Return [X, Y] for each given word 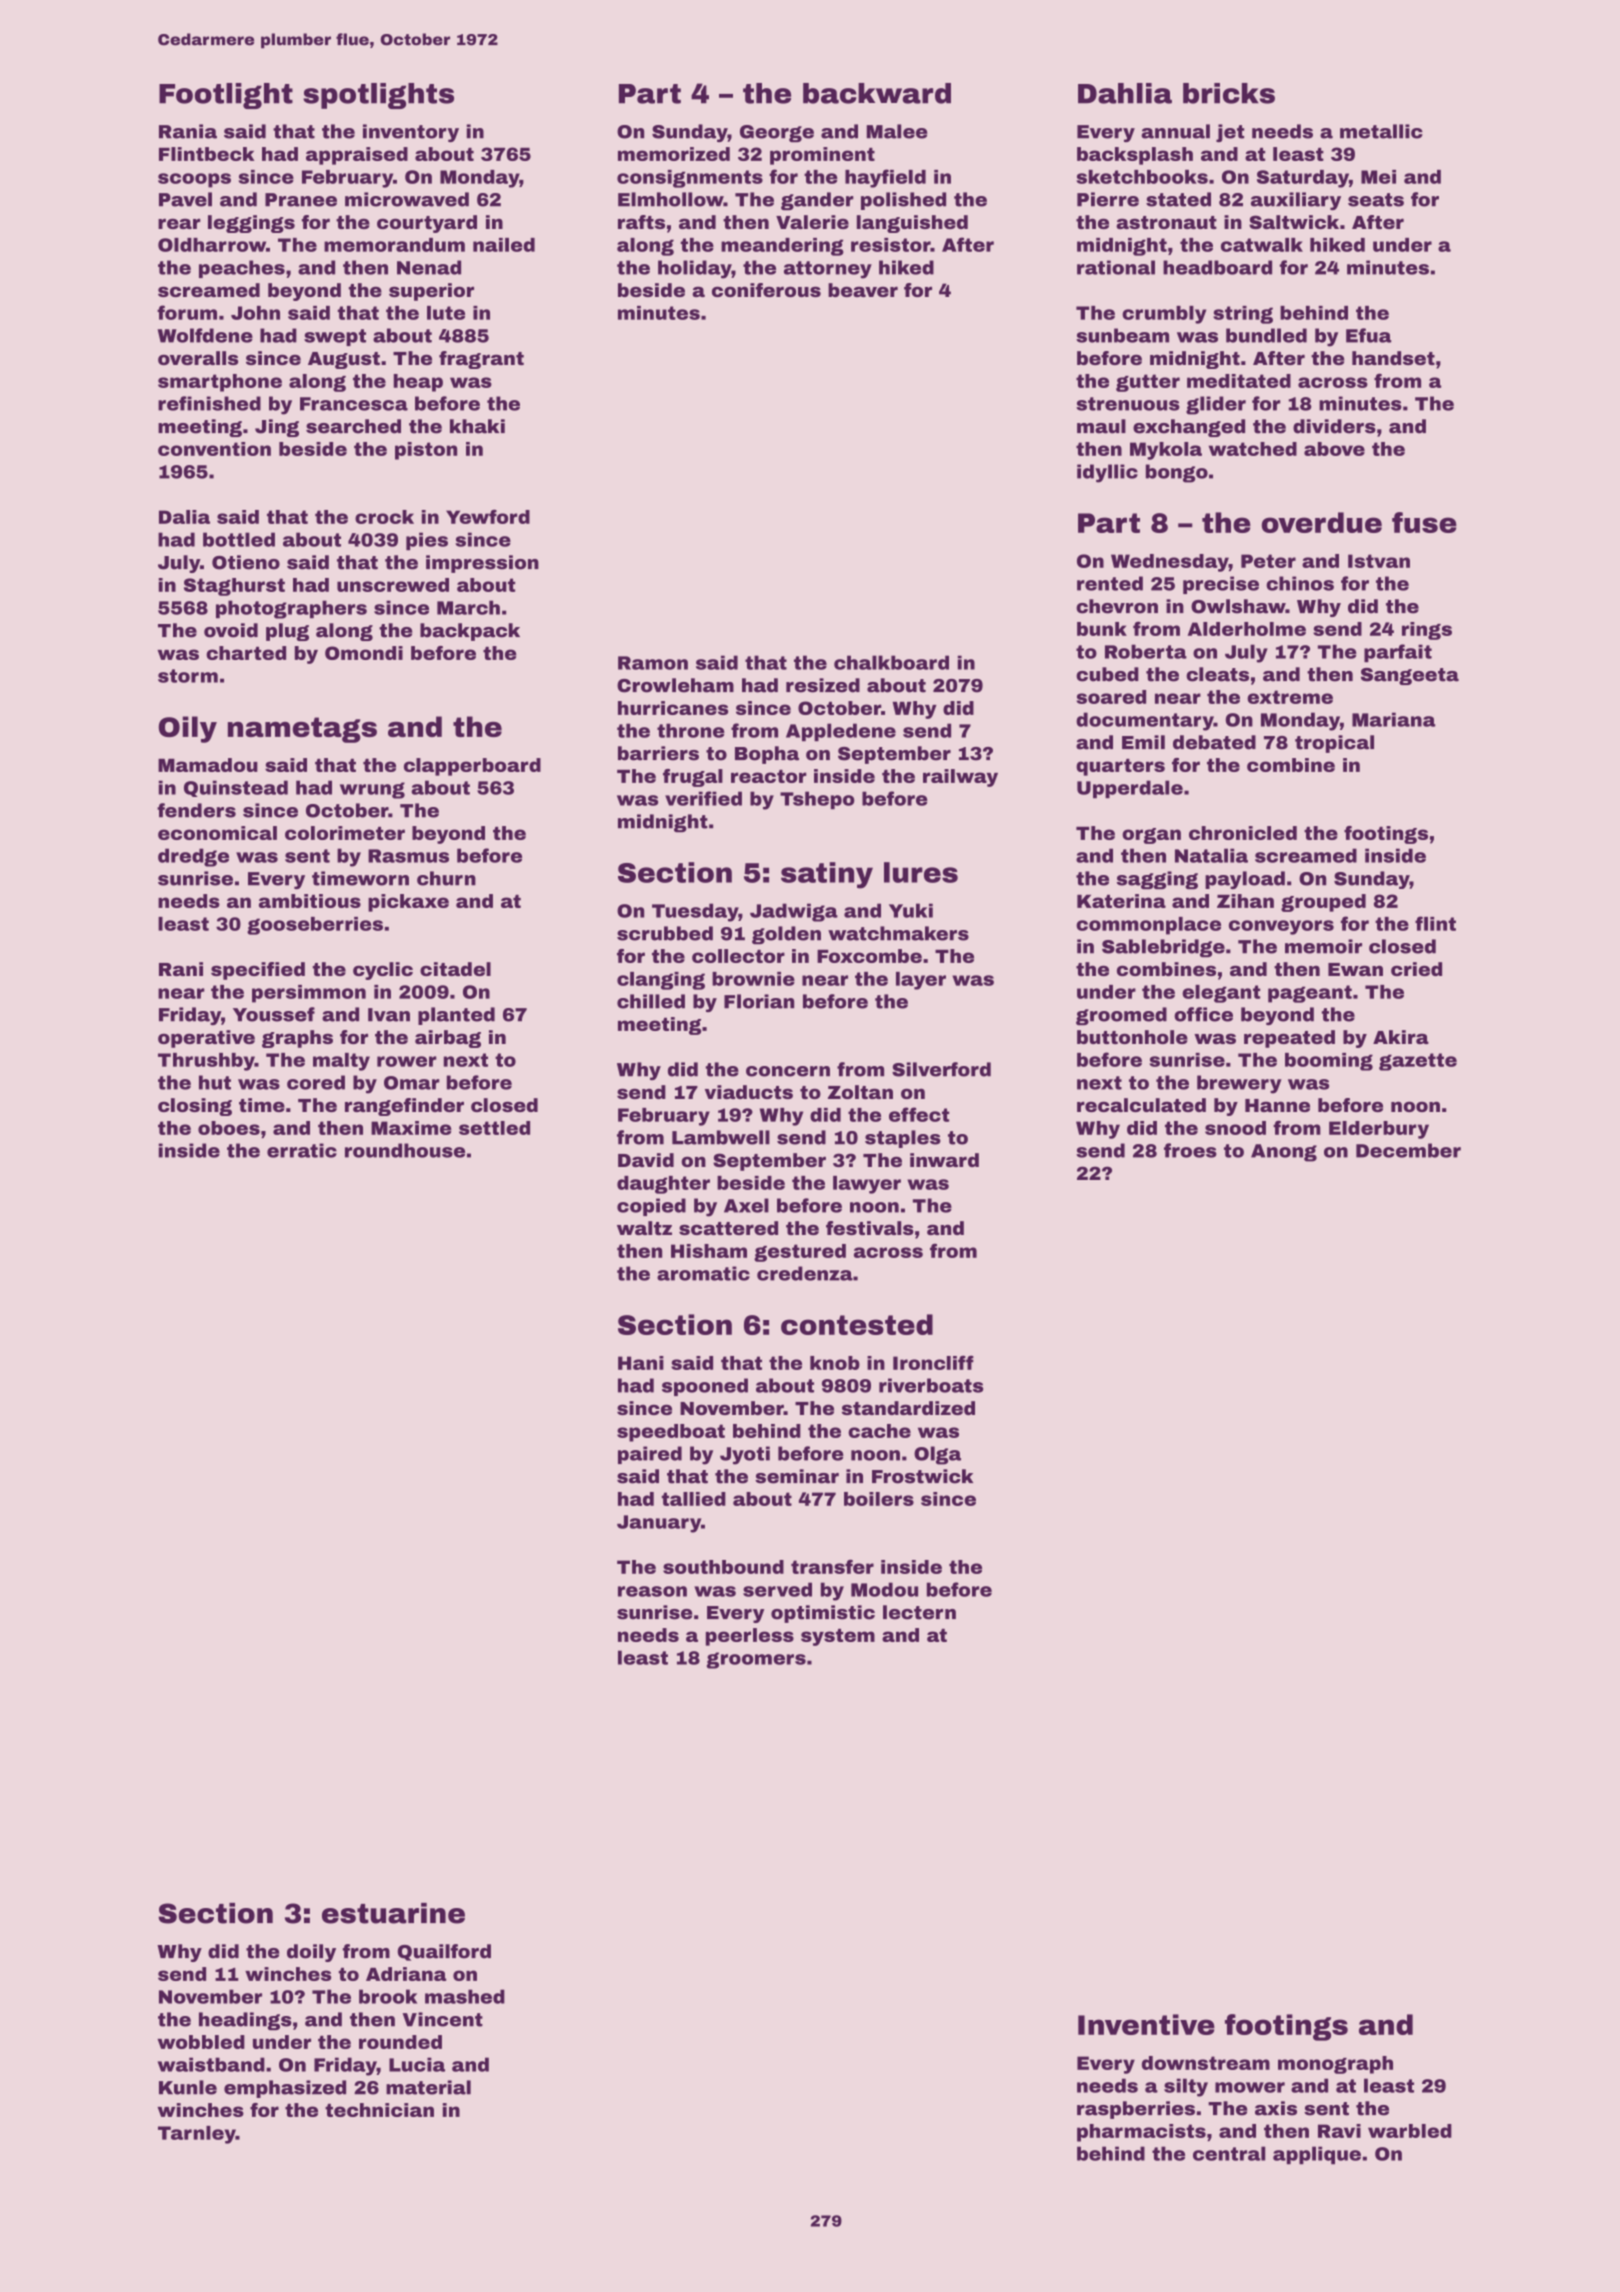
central [1229, 2153]
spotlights [378, 96]
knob [835, 1363]
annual [1175, 131]
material [428, 2087]
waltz [644, 1228]
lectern [919, 1612]
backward [877, 93]
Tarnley [197, 2135]
